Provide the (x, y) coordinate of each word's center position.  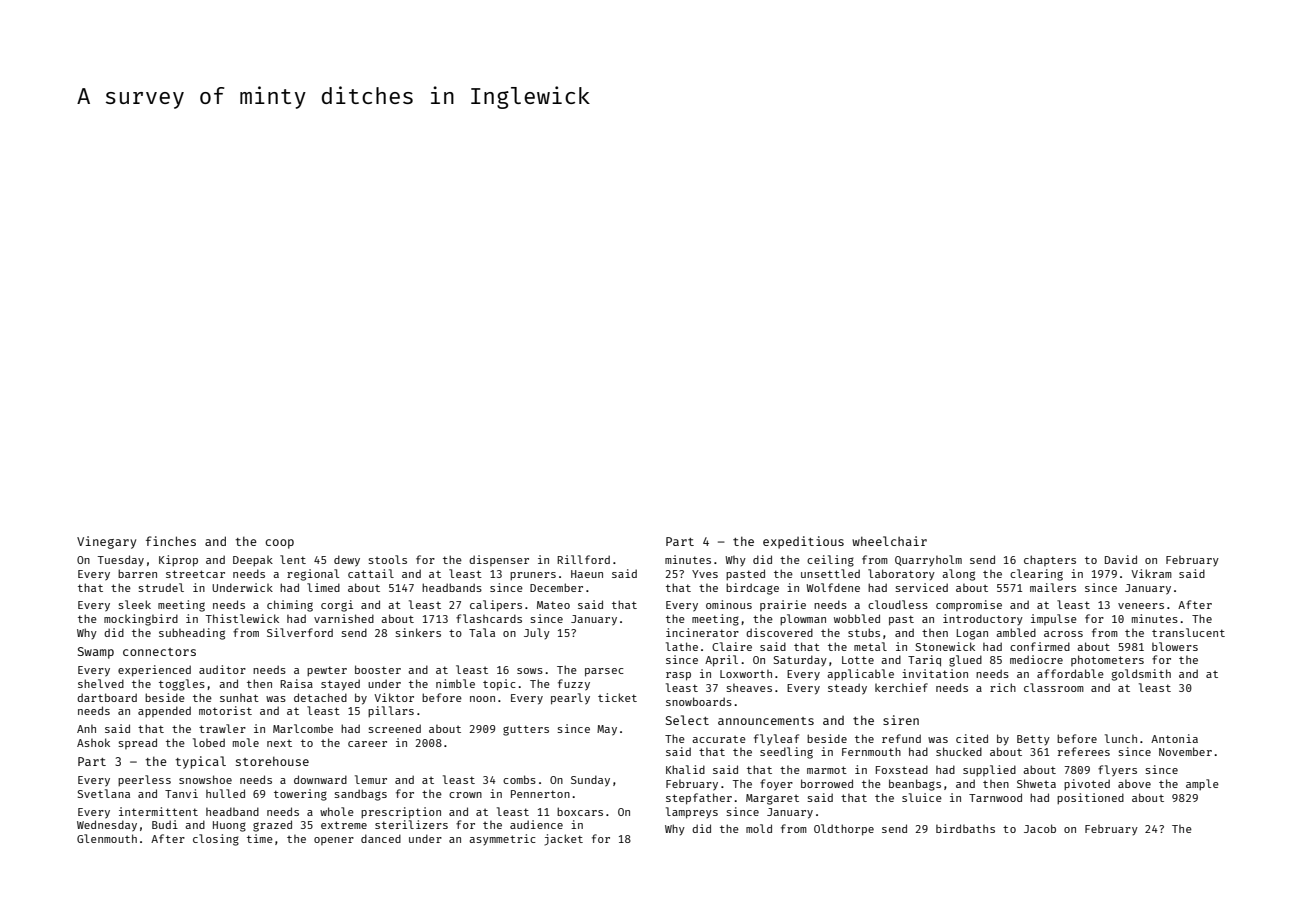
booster (378, 669)
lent (293, 559)
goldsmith (1141, 675)
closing (216, 840)
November (1185, 751)
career (367, 744)
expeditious (803, 542)
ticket (617, 697)
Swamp (96, 653)
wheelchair (889, 541)
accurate (719, 739)
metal (870, 646)
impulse (1054, 619)
